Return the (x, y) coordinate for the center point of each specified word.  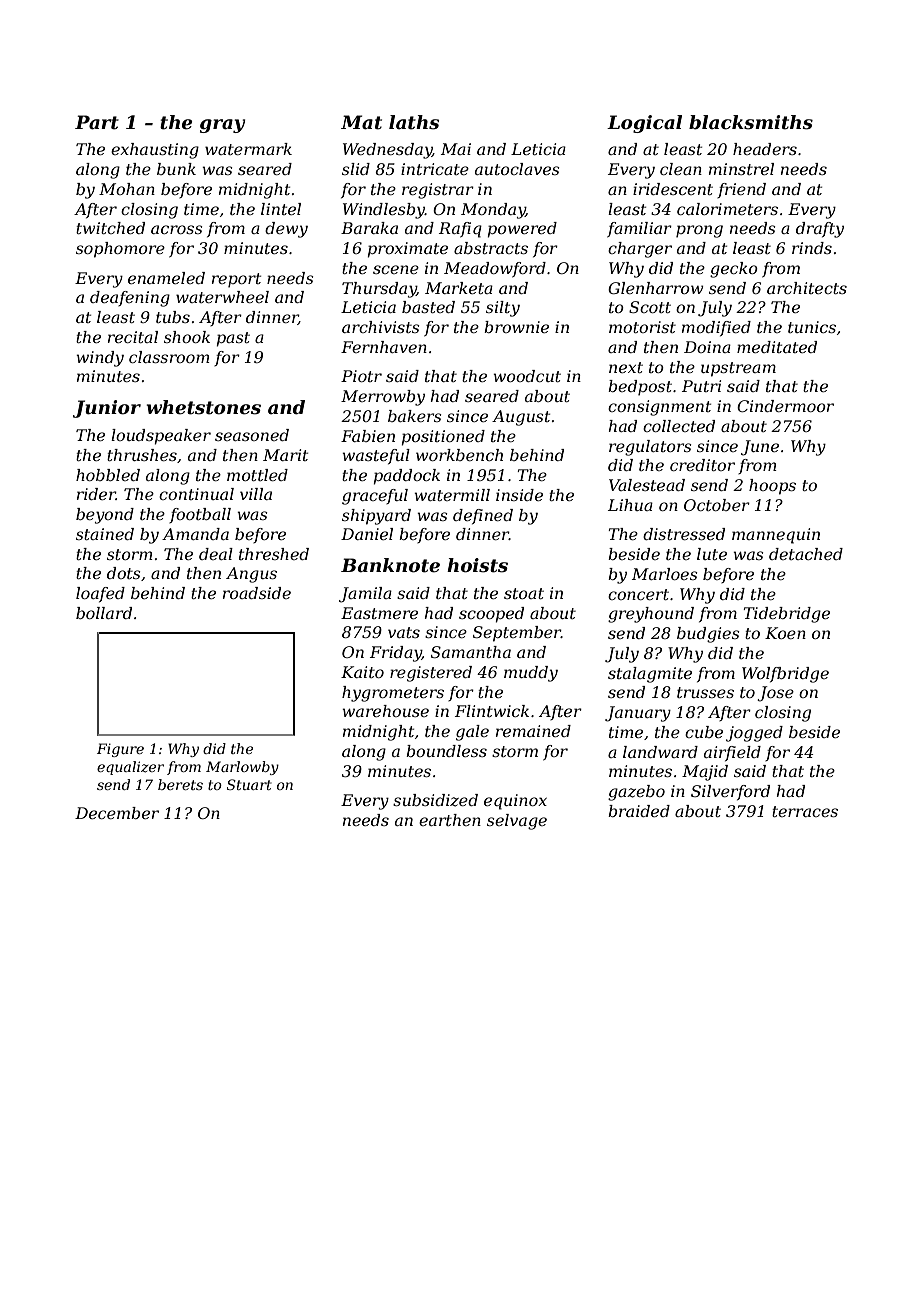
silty (503, 309)
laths (414, 122)
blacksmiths (751, 122)
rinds (812, 248)
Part (97, 122)
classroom (169, 357)
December (117, 813)
